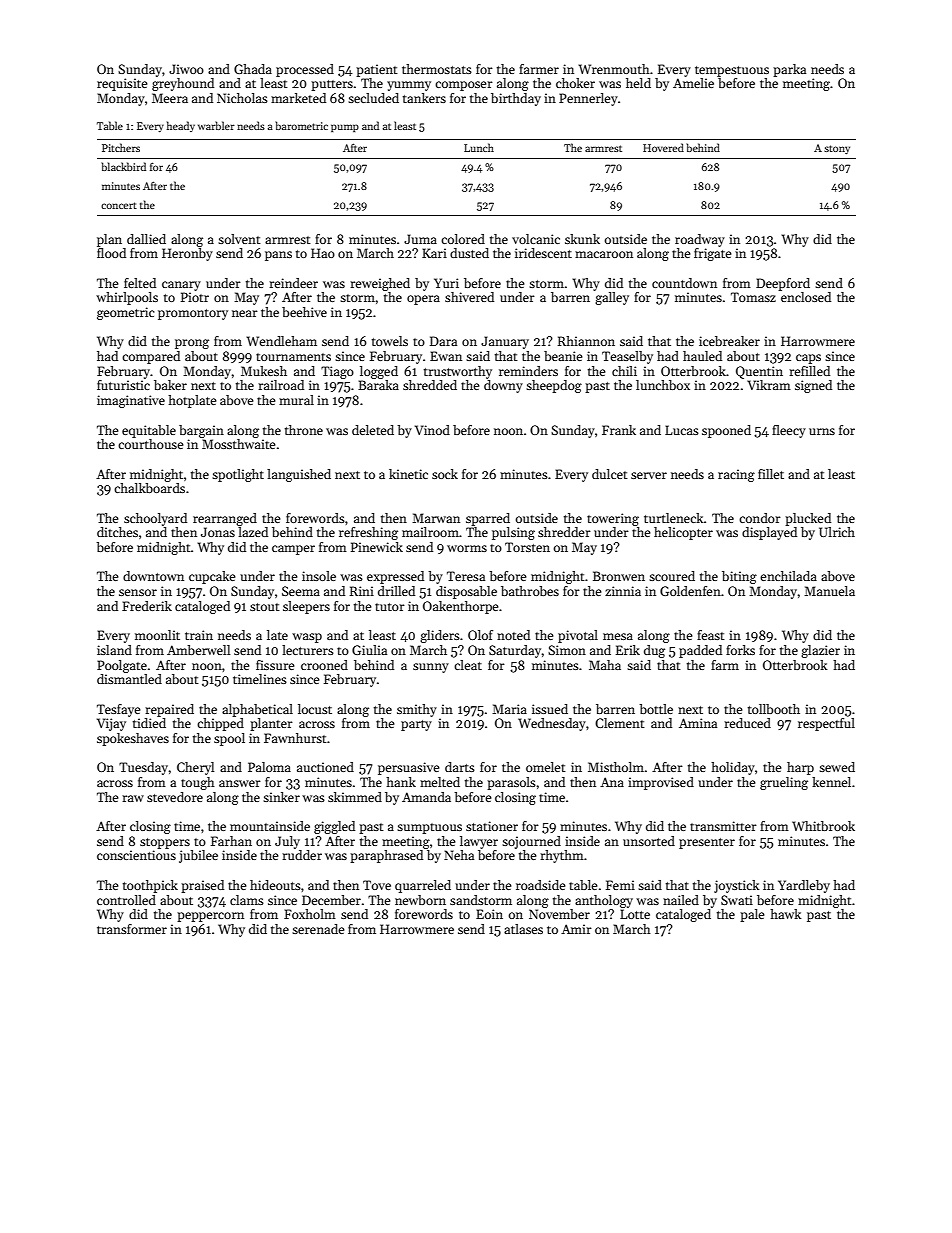 The image size is (952, 1233). I want to click on transformer, so click(132, 929).
